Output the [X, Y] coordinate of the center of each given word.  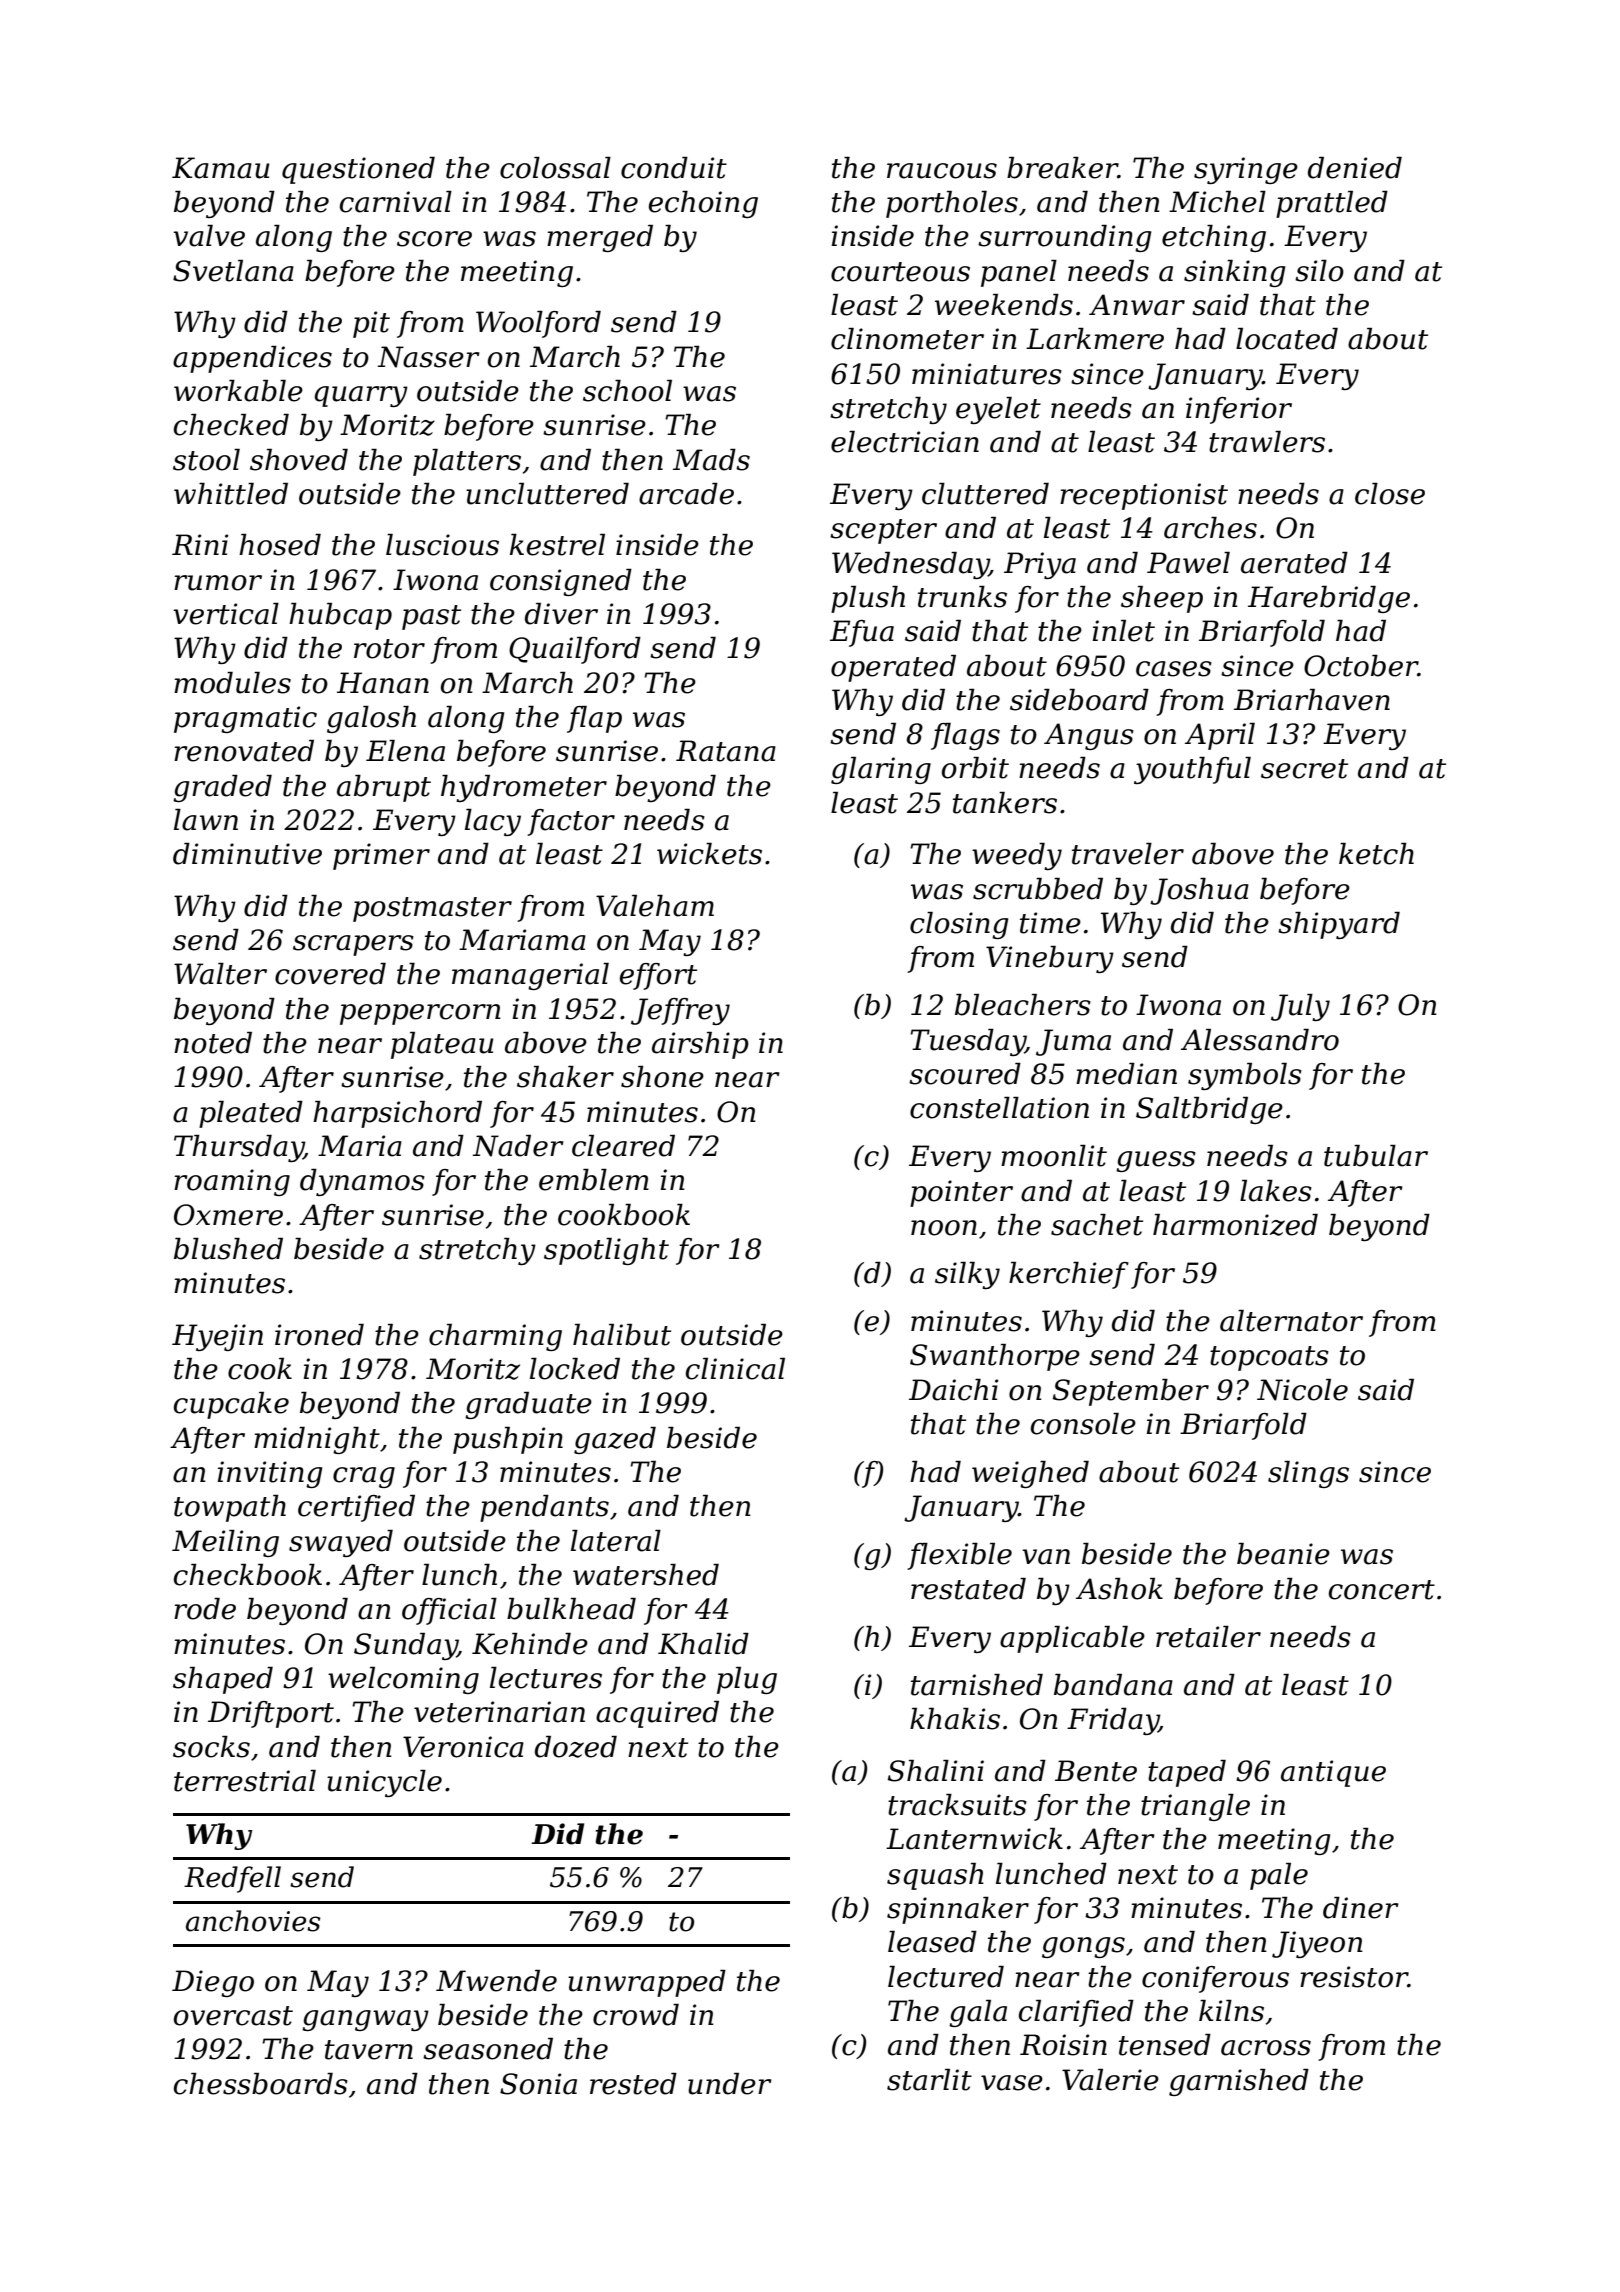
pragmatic [245, 719]
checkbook [248, 1575]
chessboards [261, 2084]
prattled [1332, 204]
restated [968, 1589]
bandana [1113, 1685]
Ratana [726, 751]
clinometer [907, 339]
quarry [361, 396]
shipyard [1339, 925]
